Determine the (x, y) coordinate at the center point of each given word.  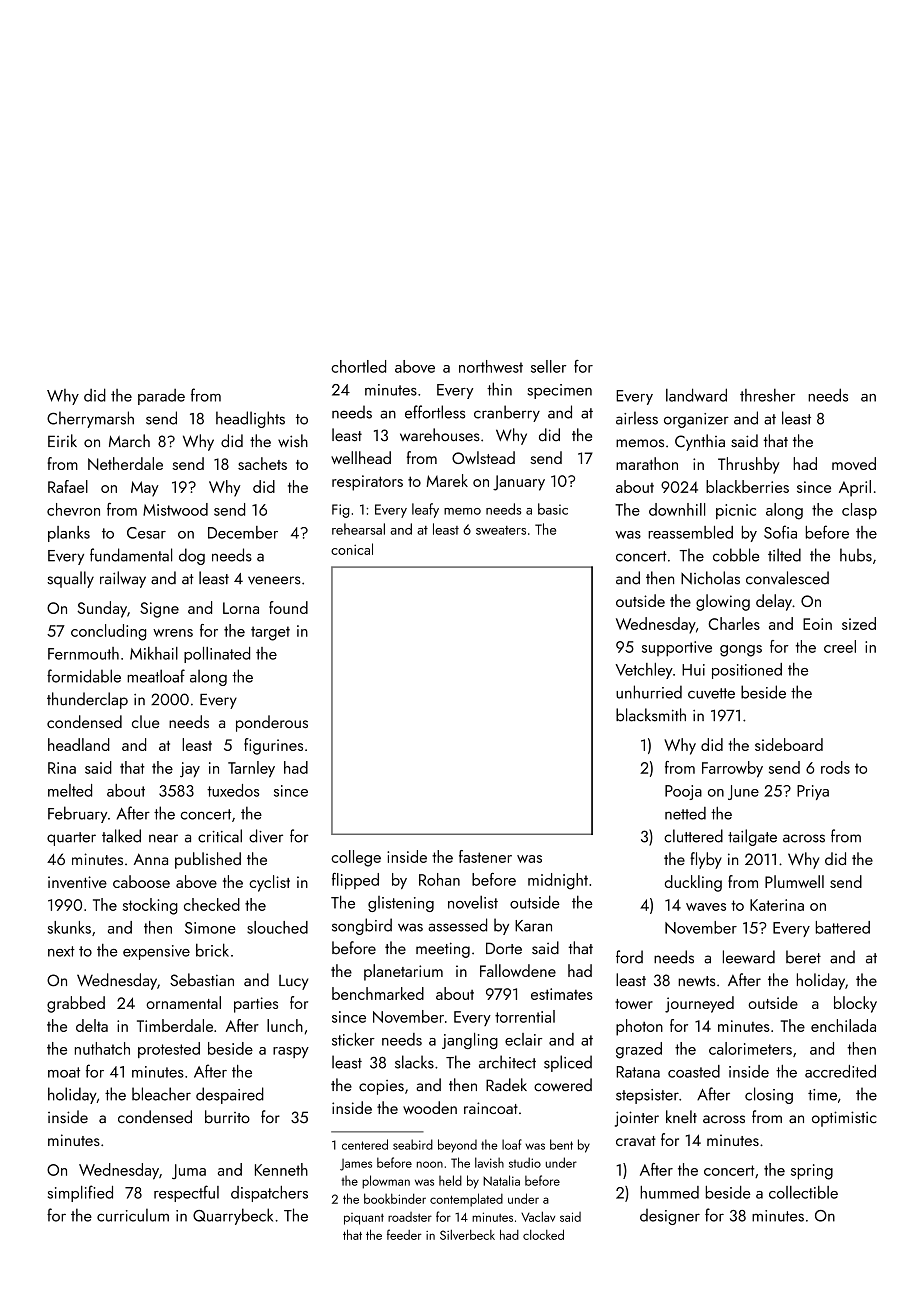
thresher (767, 395)
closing (769, 1095)
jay (190, 770)
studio (525, 1162)
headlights (250, 419)
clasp (859, 511)
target (270, 633)
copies (381, 1087)
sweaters (501, 530)
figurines (273, 746)
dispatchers (269, 1194)
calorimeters (750, 1048)
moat (64, 1072)
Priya (813, 792)
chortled (358, 366)
